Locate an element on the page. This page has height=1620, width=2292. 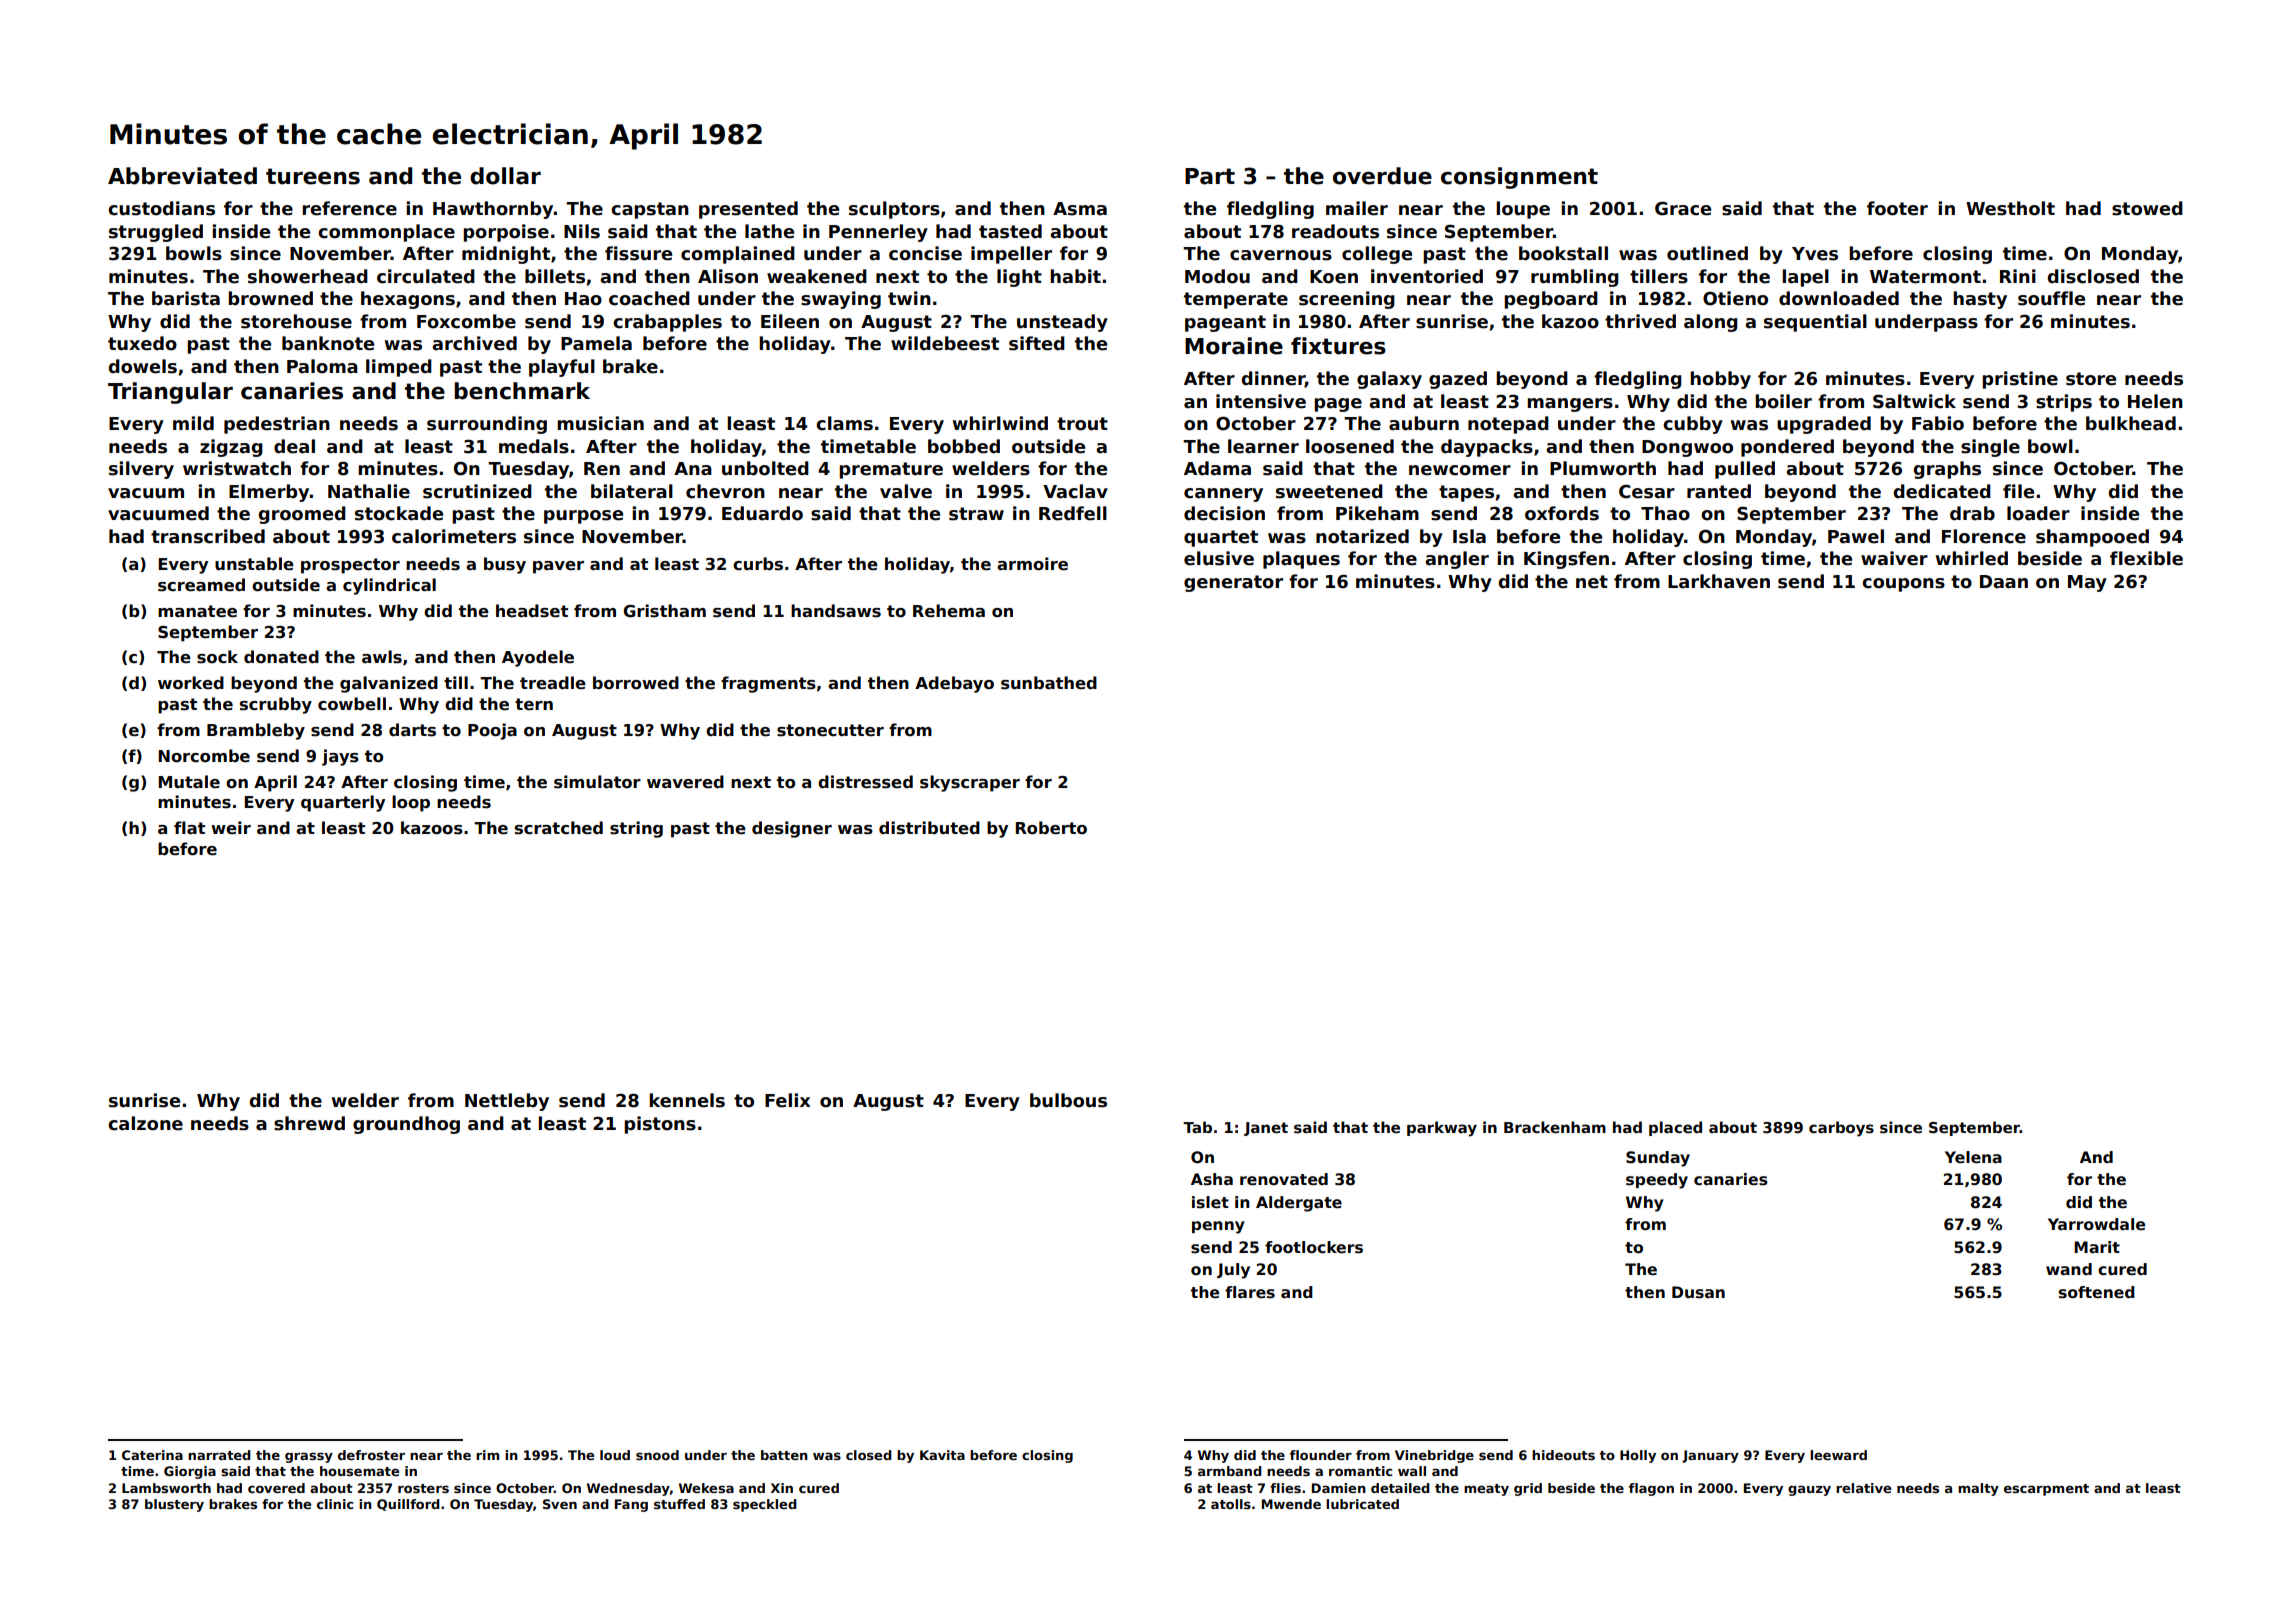
weir is located at coordinates (231, 828).
